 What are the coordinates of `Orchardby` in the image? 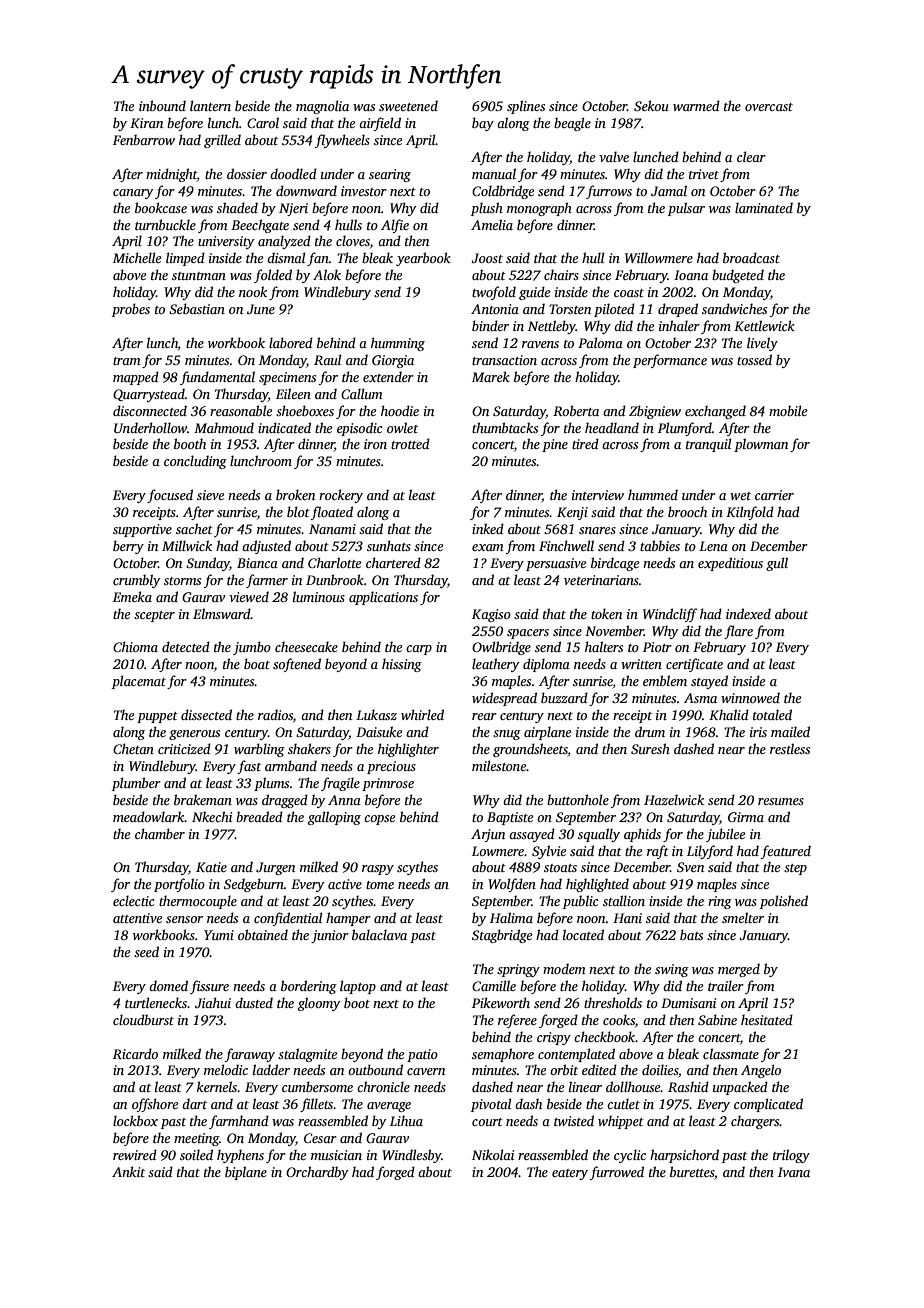 It's located at (317, 1173).
